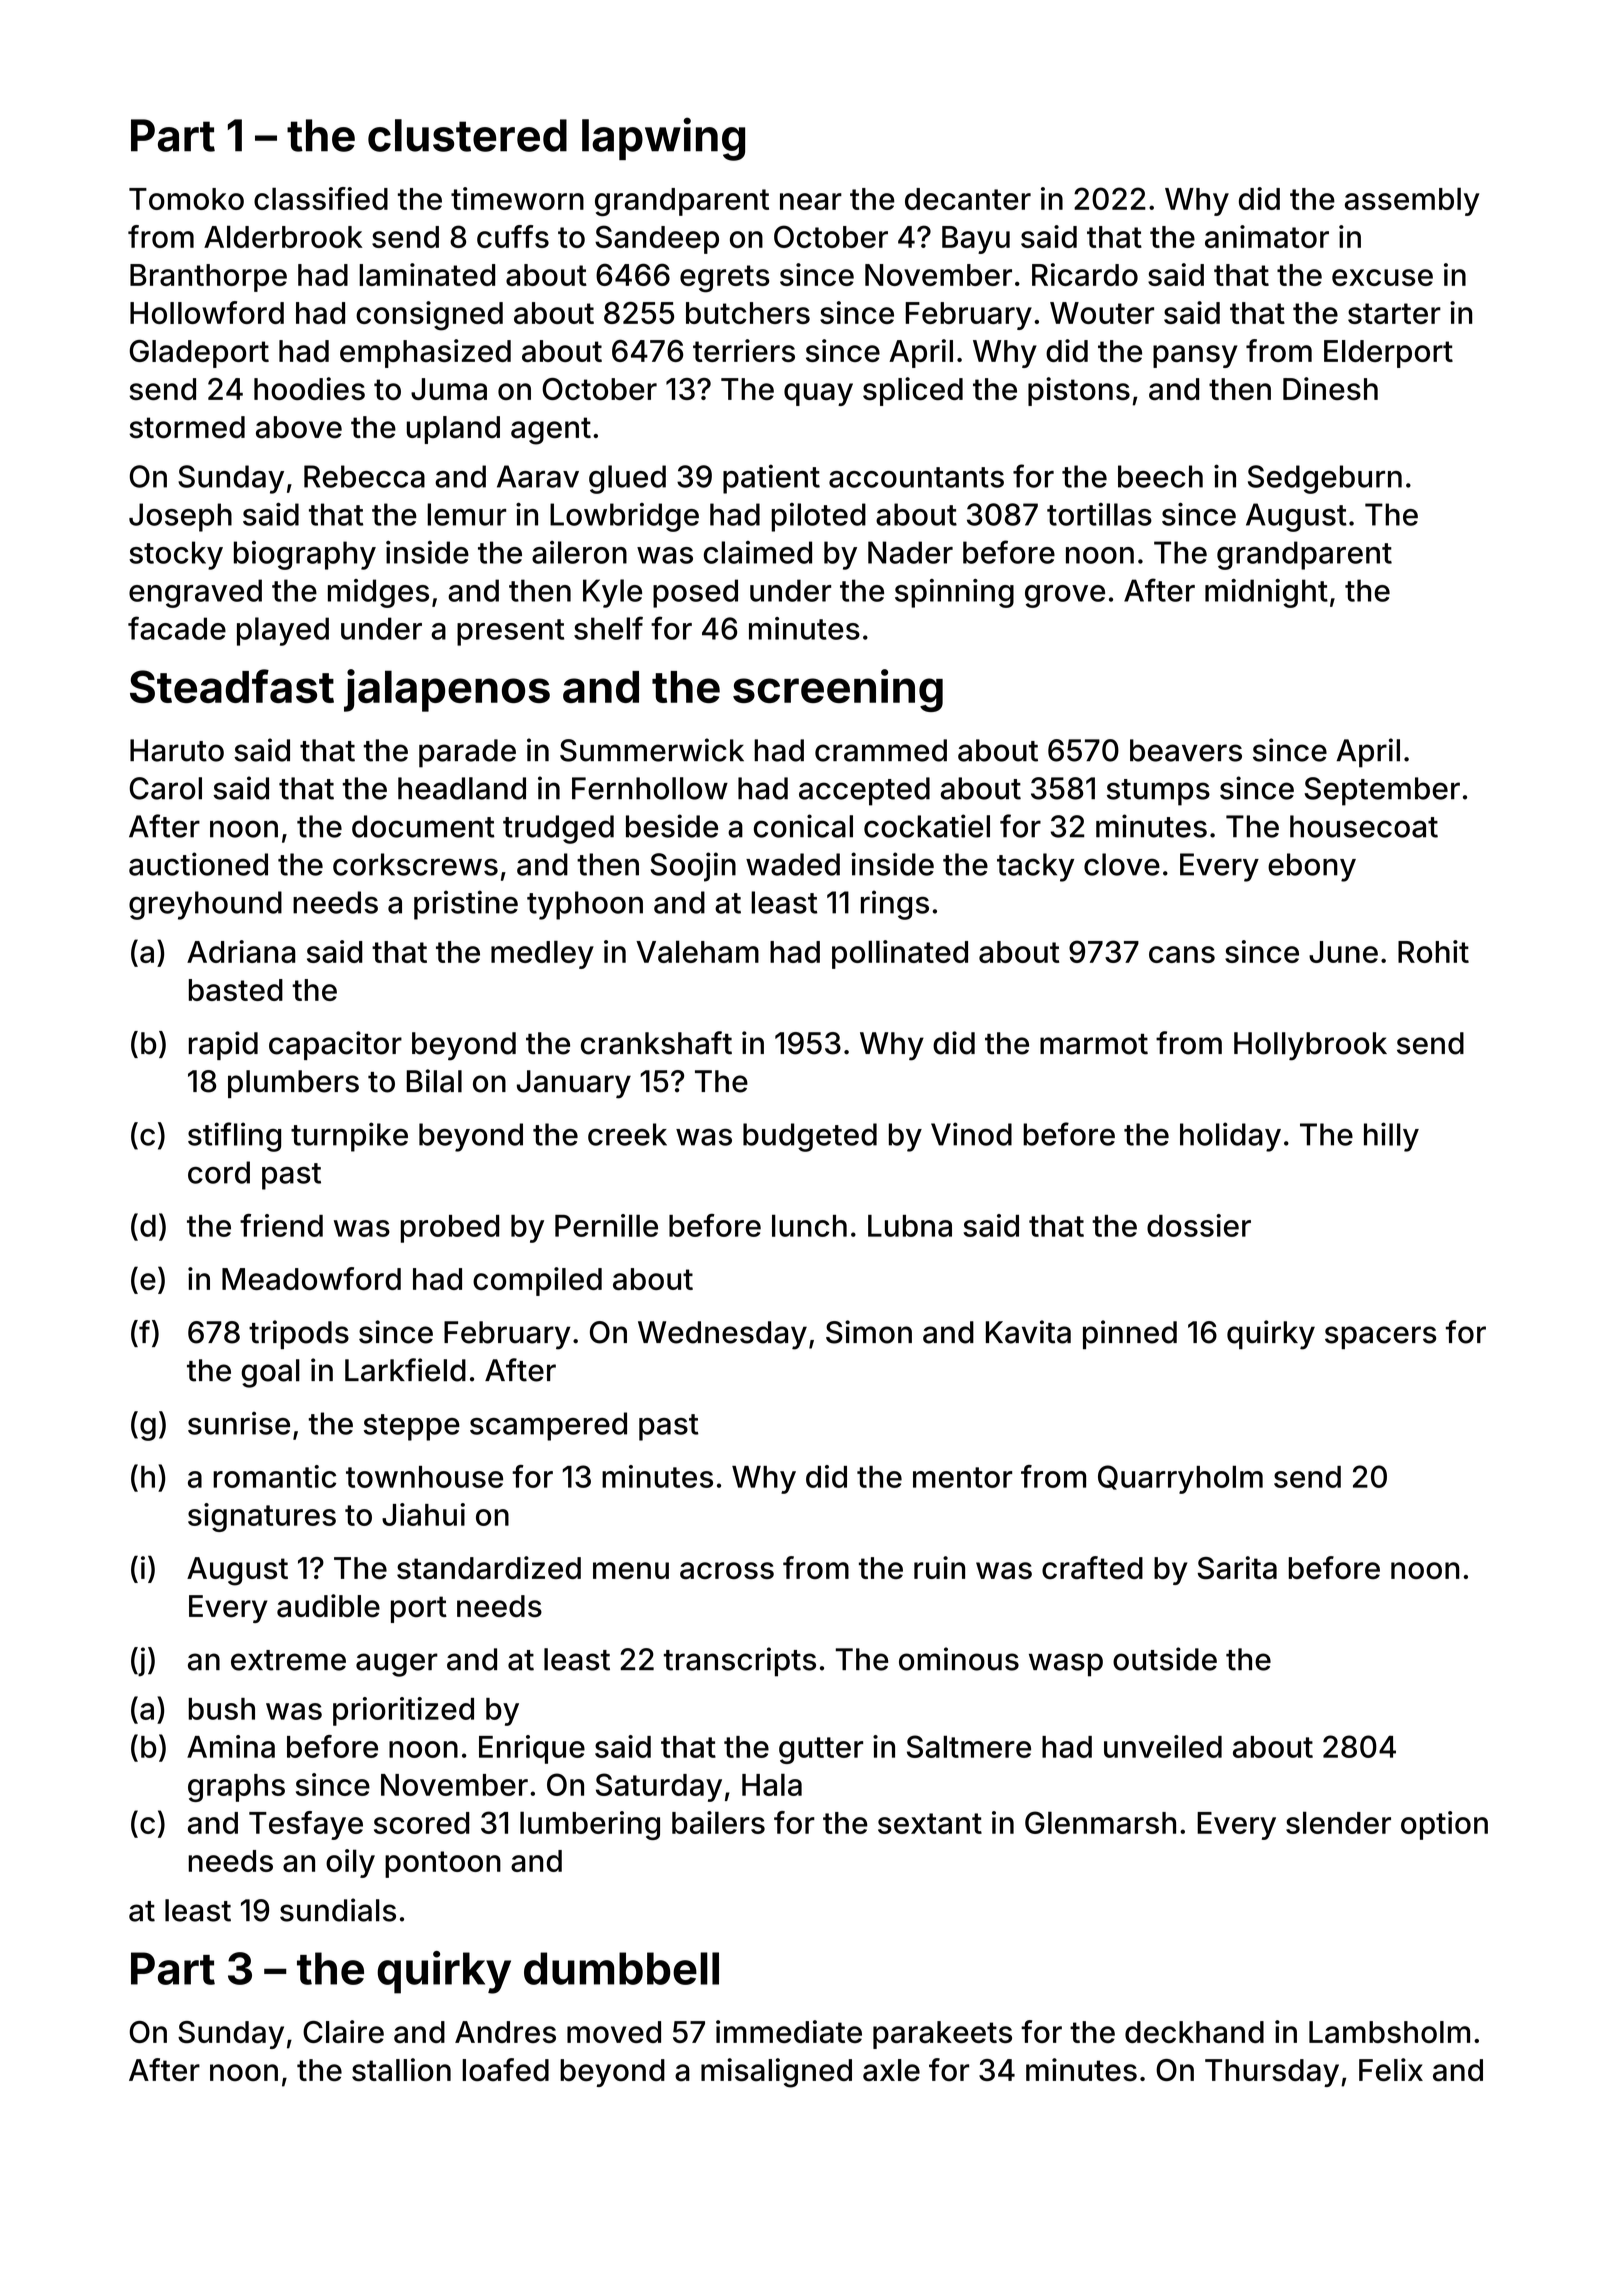 This screenshot has width=1620, height=2292. I want to click on tripods, so click(299, 1334).
